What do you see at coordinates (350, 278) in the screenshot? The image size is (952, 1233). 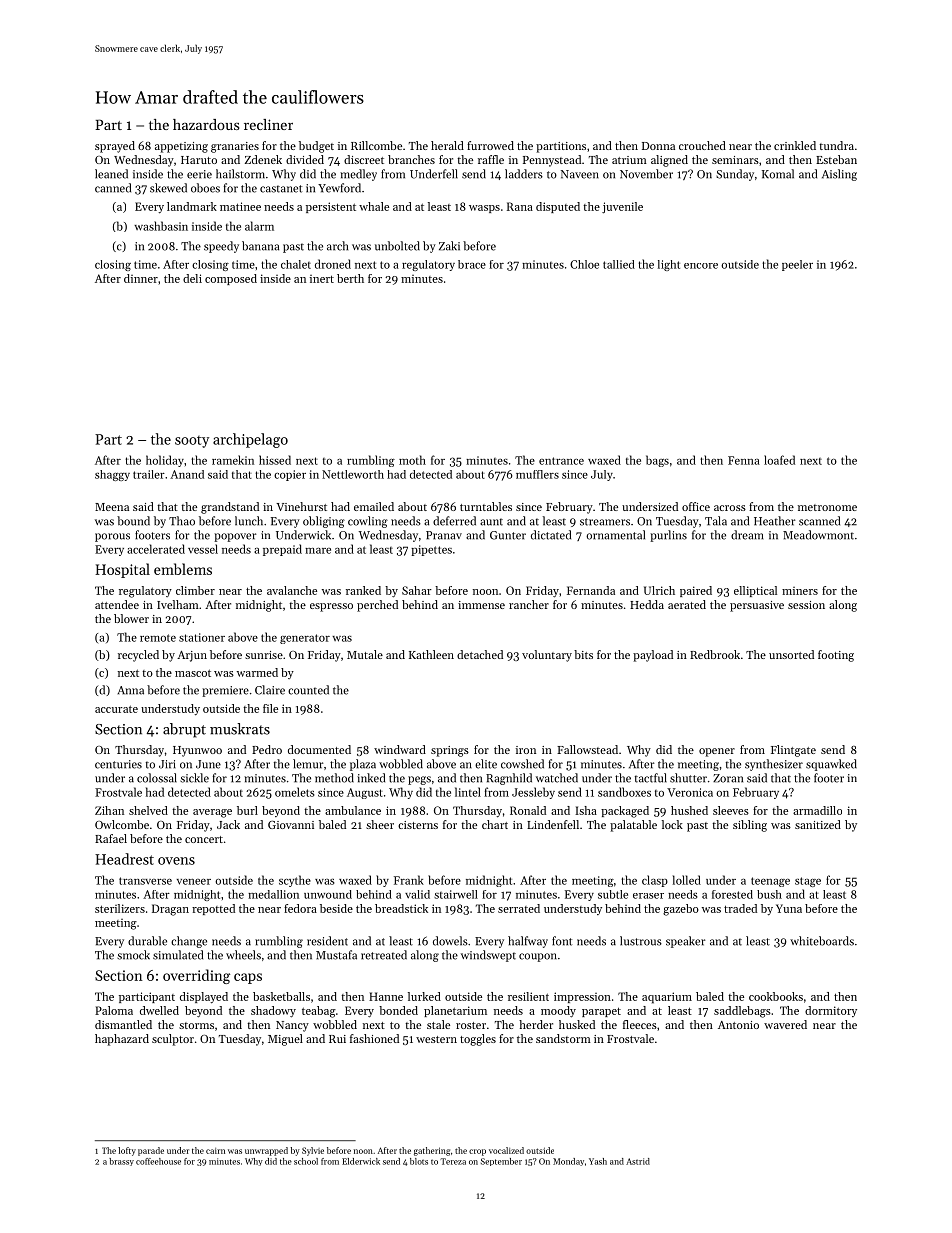 I see `berth` at bounding box center [350, 278].
